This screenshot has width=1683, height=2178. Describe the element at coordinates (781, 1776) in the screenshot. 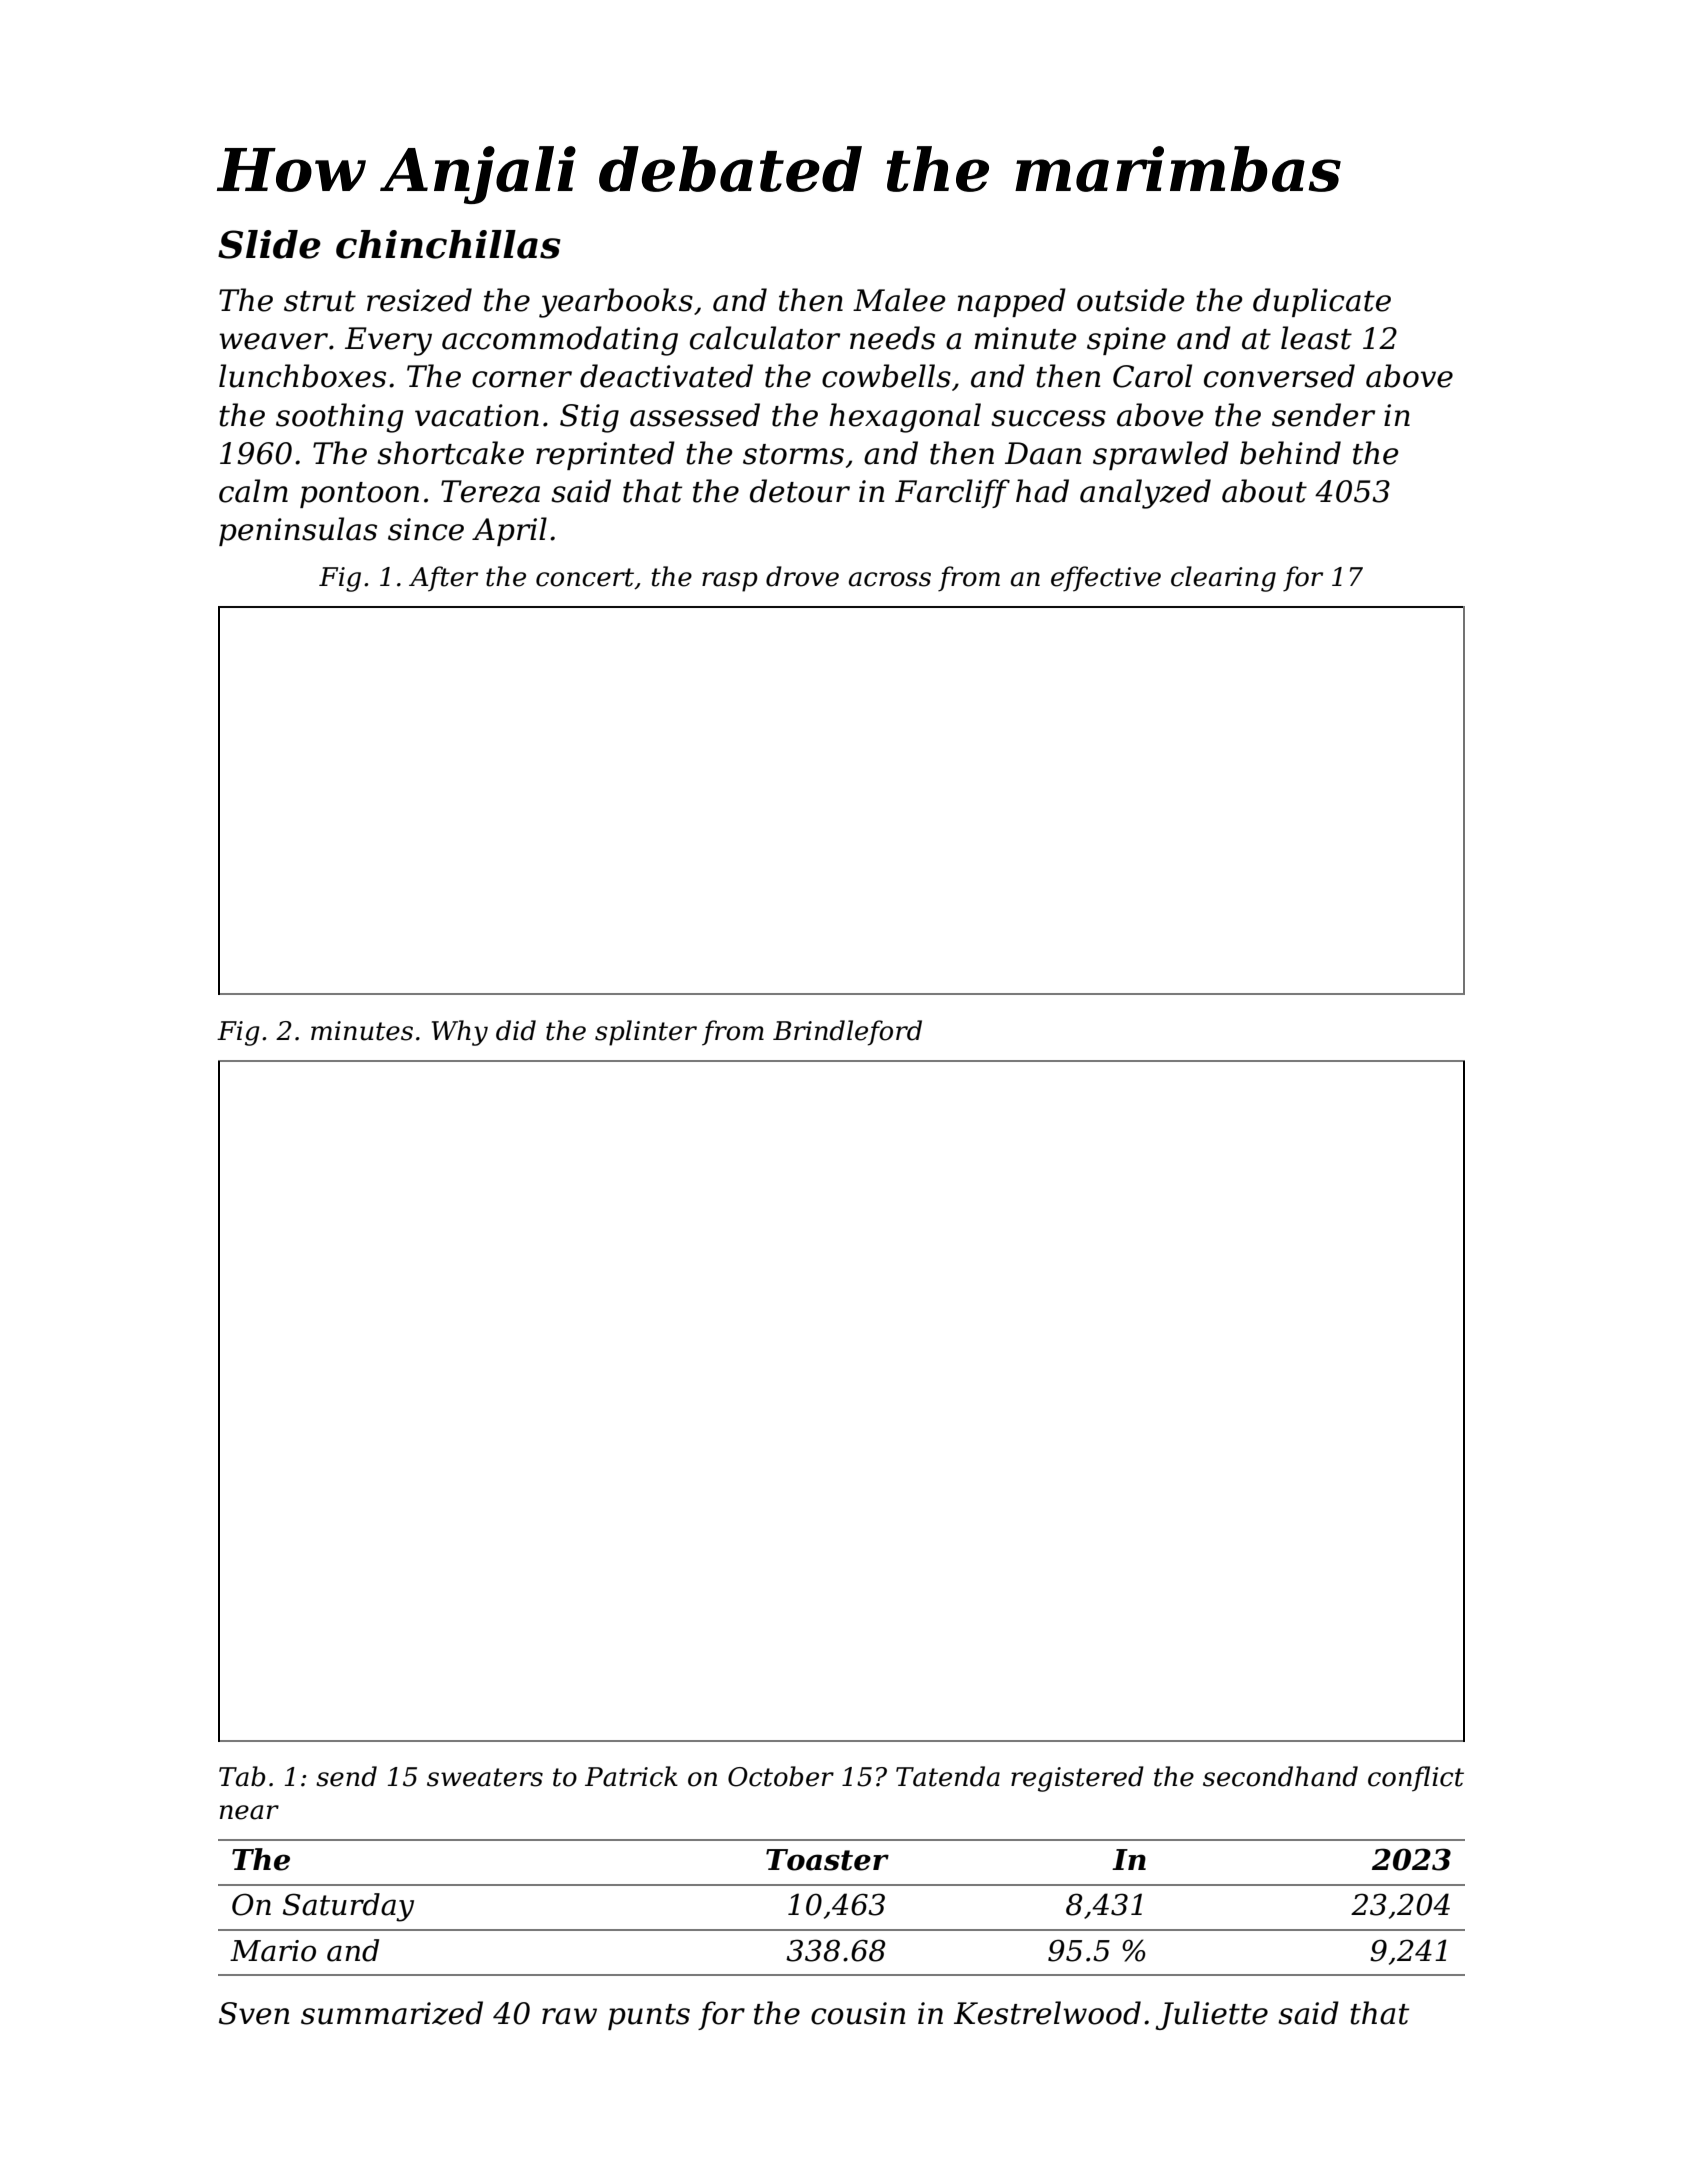

I see `October` at that location.
